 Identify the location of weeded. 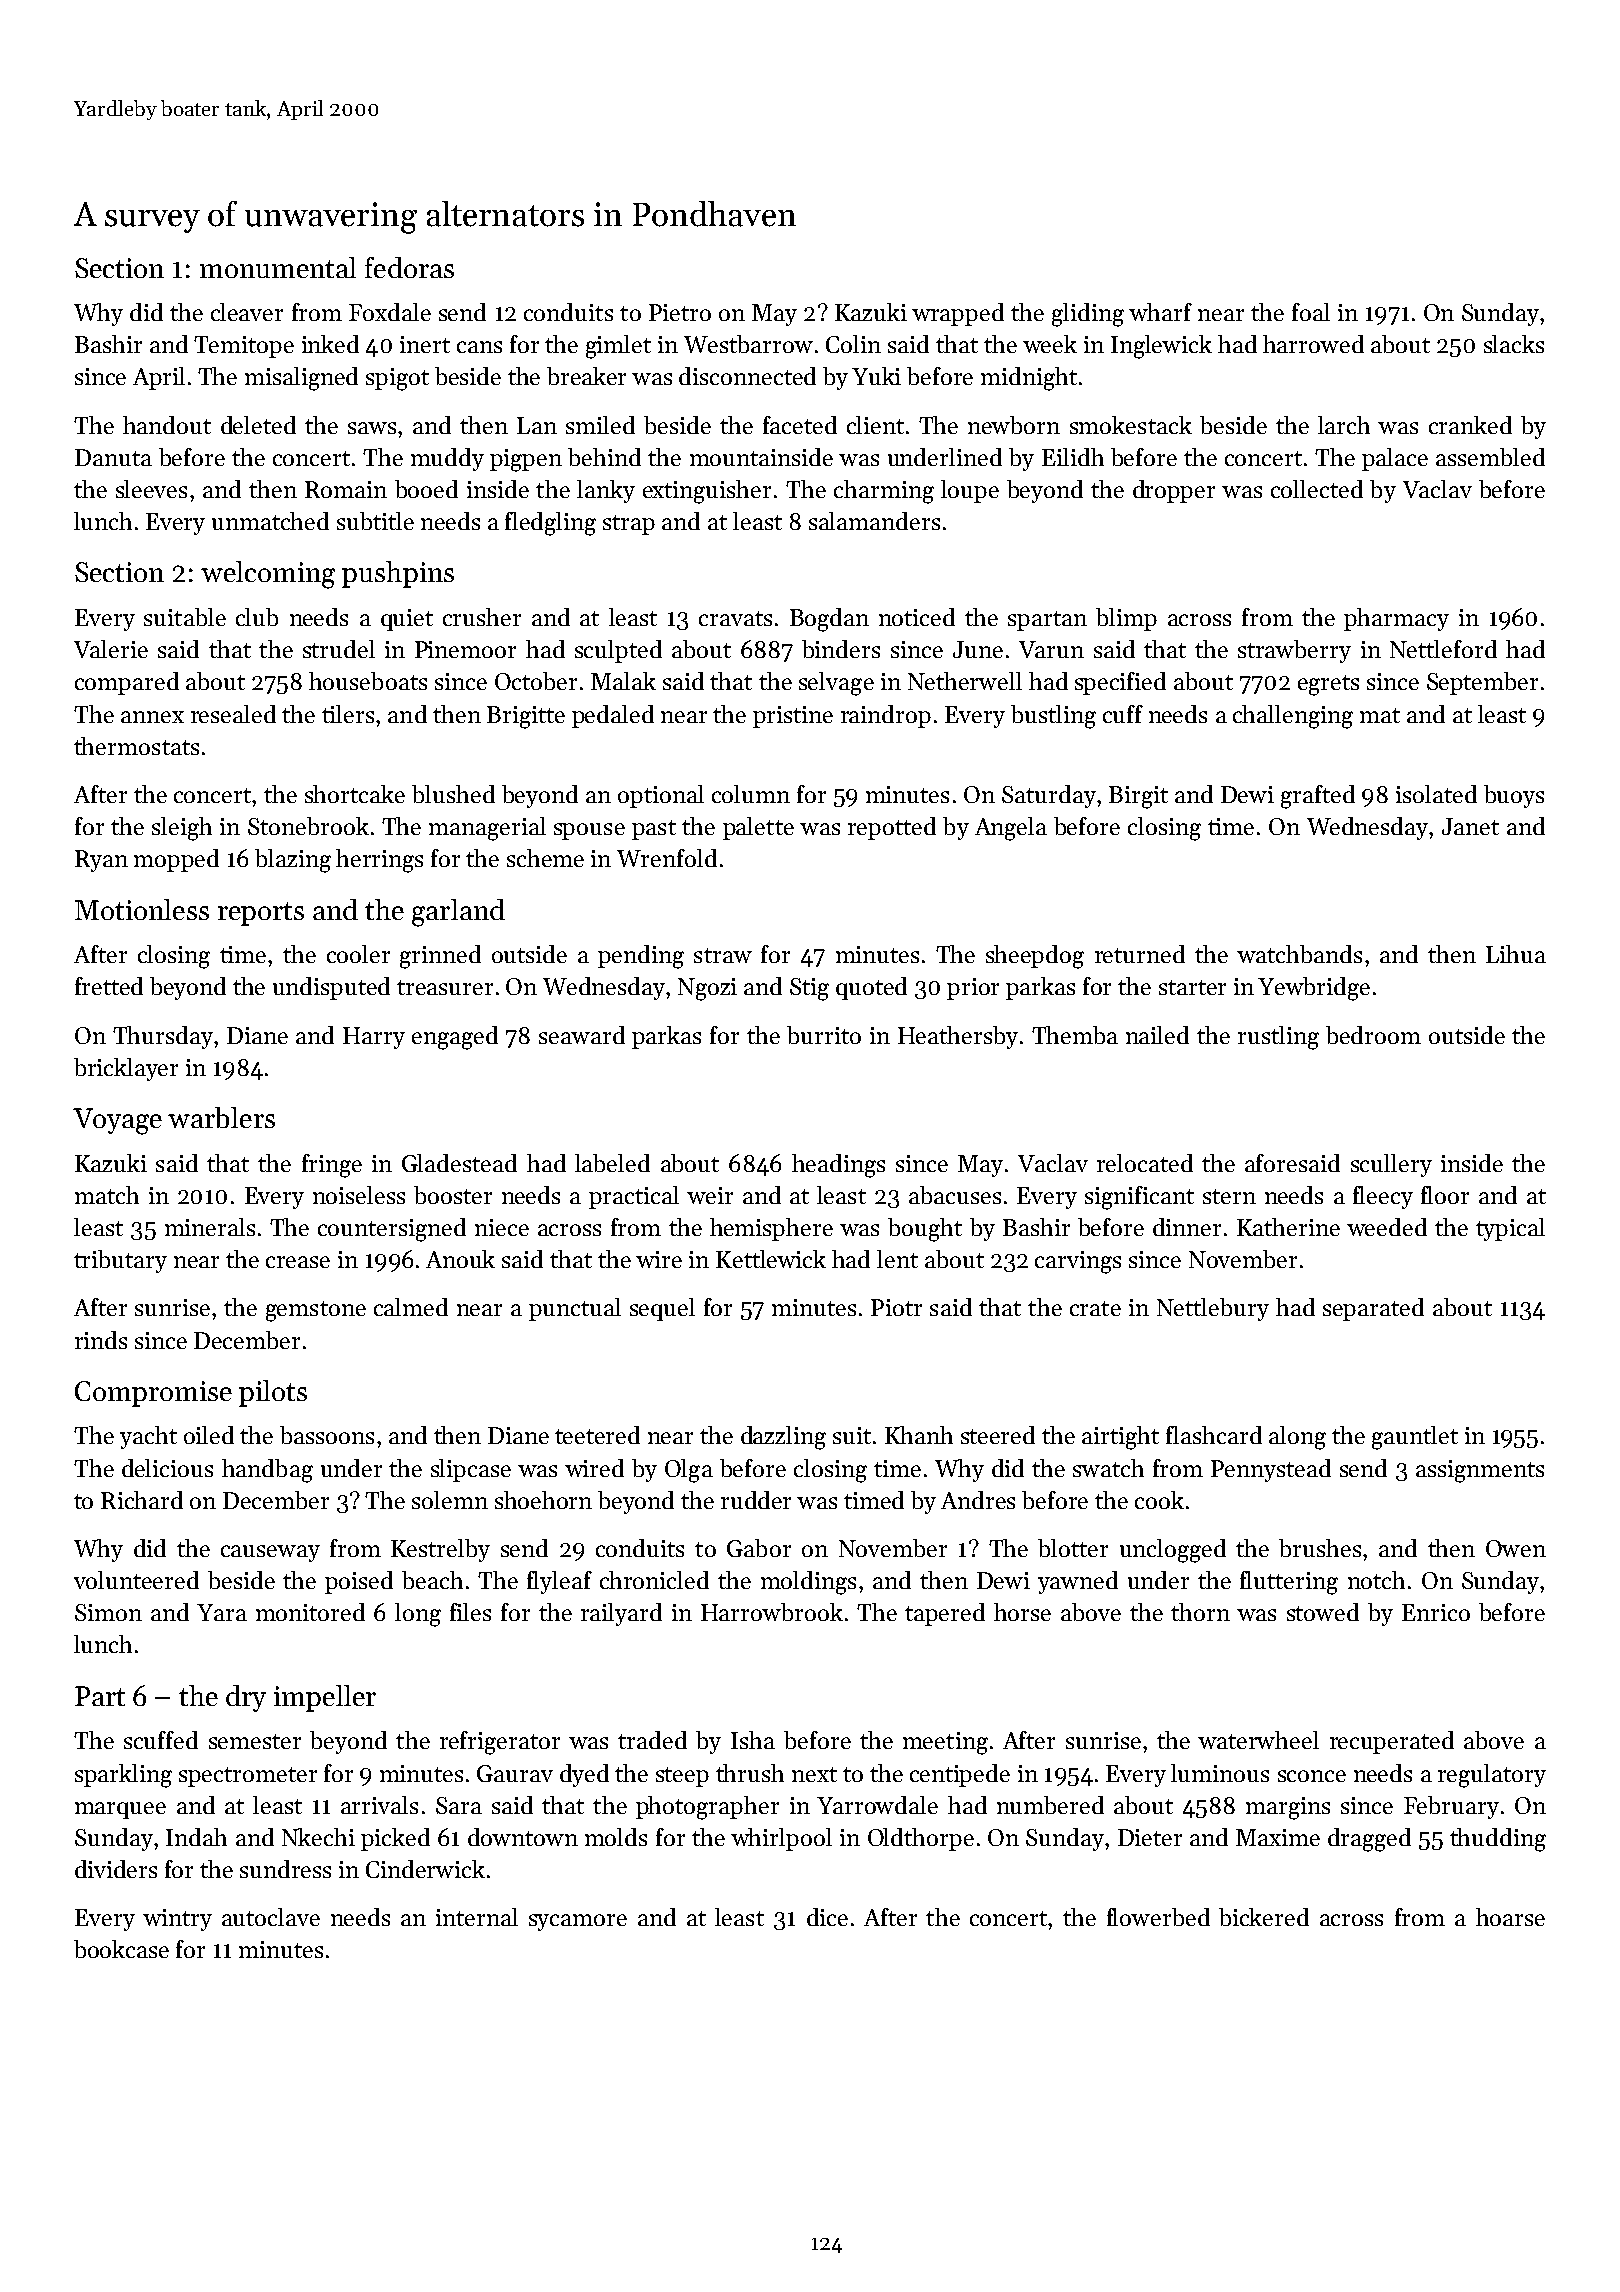
(1387, 1227).
